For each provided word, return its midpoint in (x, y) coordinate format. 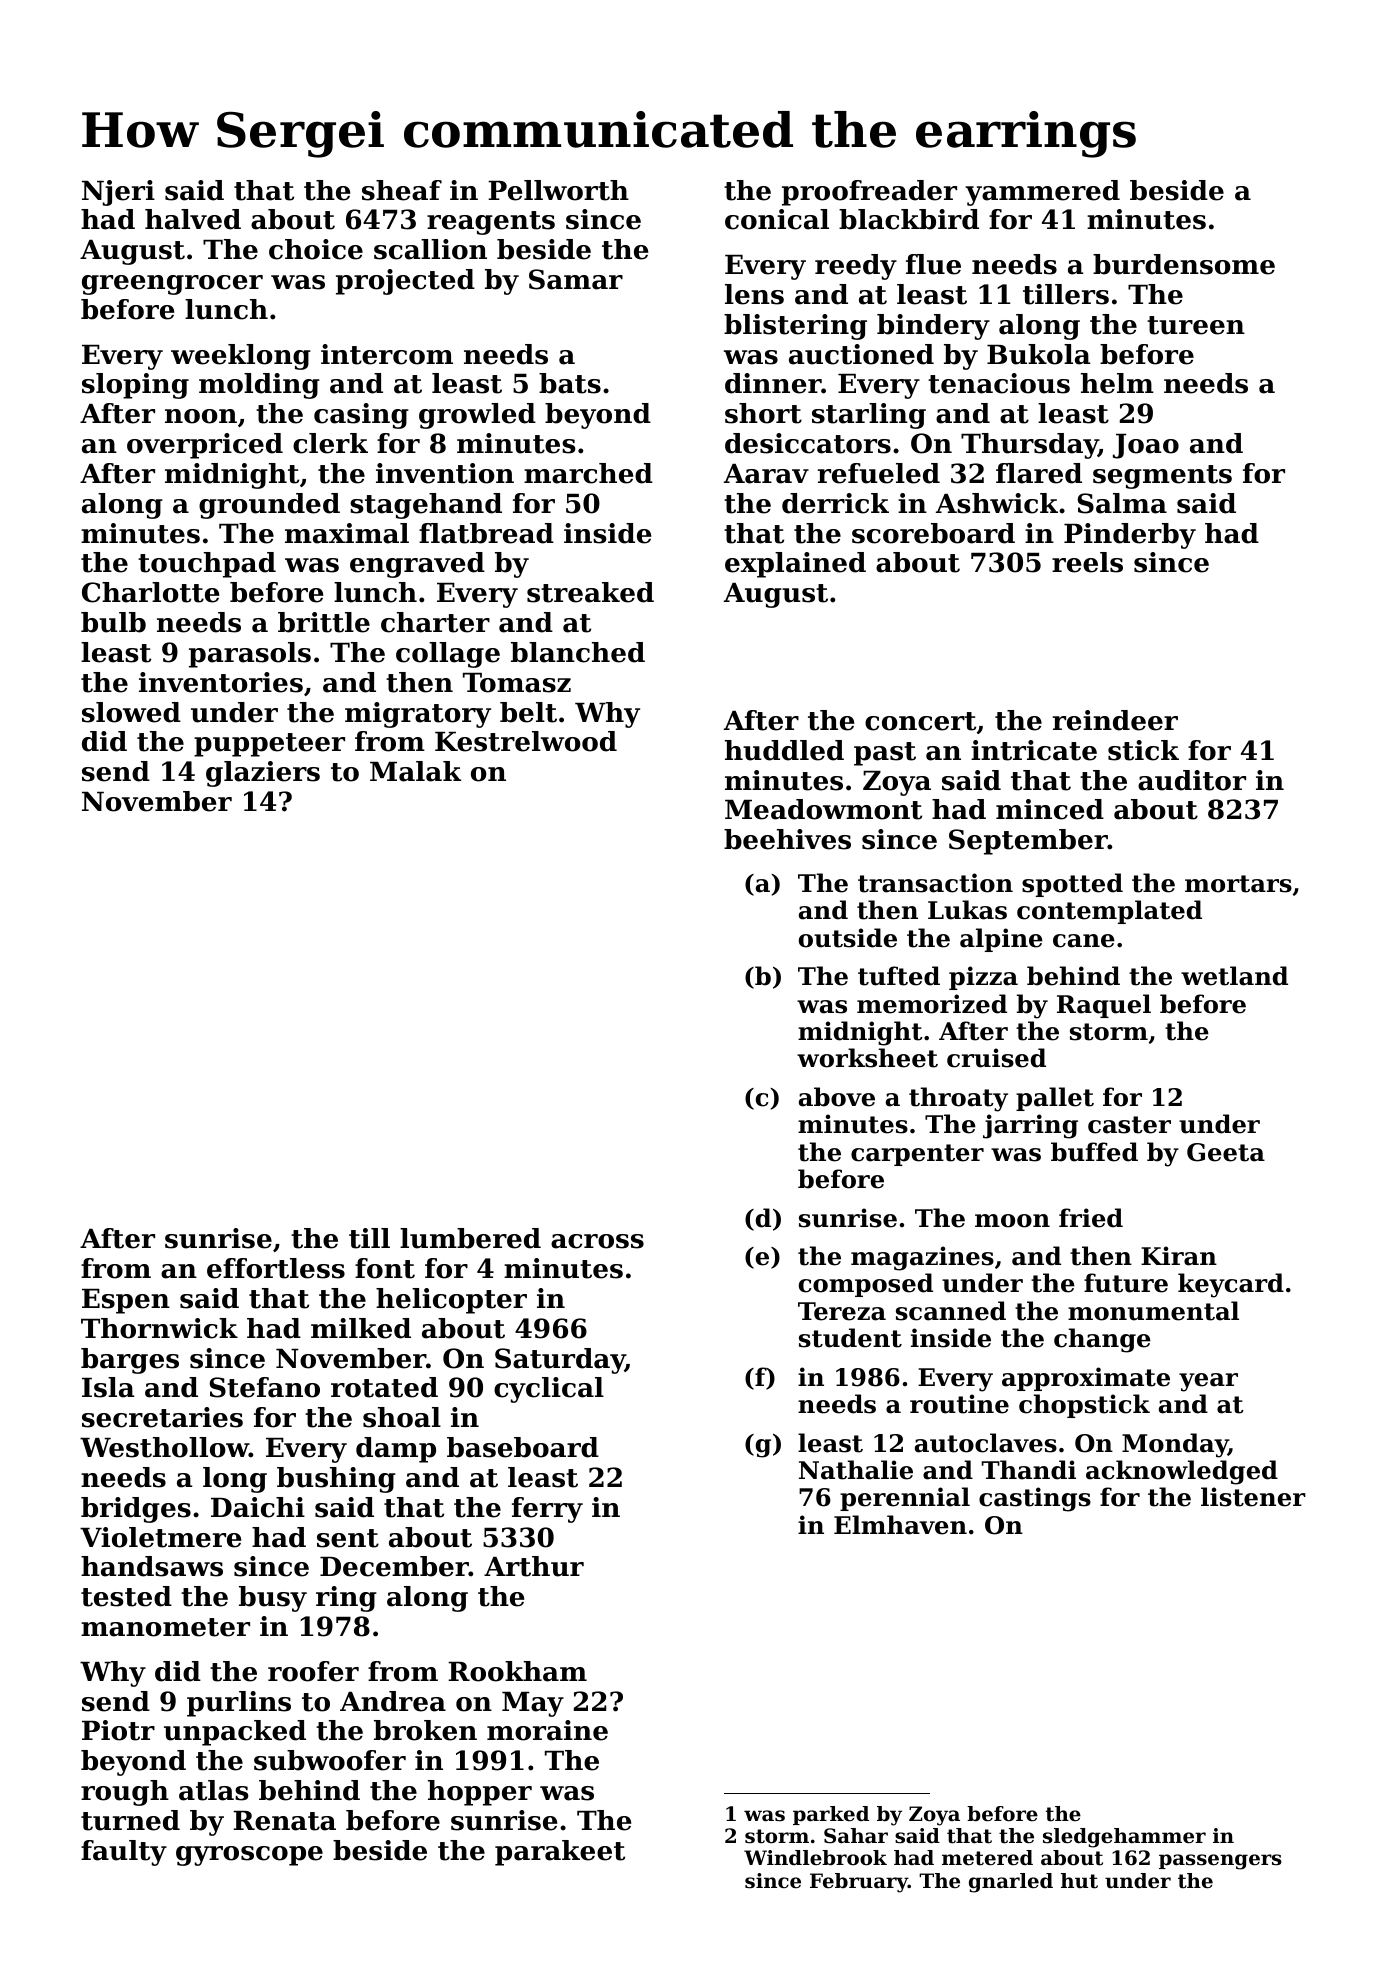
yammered (1042, 193)
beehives (787, 839)
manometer (165, 1627)
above (837, 1097)
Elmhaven (900, 1525)
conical (777, 219)
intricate (1034, 750)
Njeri (118, 193)
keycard (1231, 1285)
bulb (113, 622)
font (385, 1268)
